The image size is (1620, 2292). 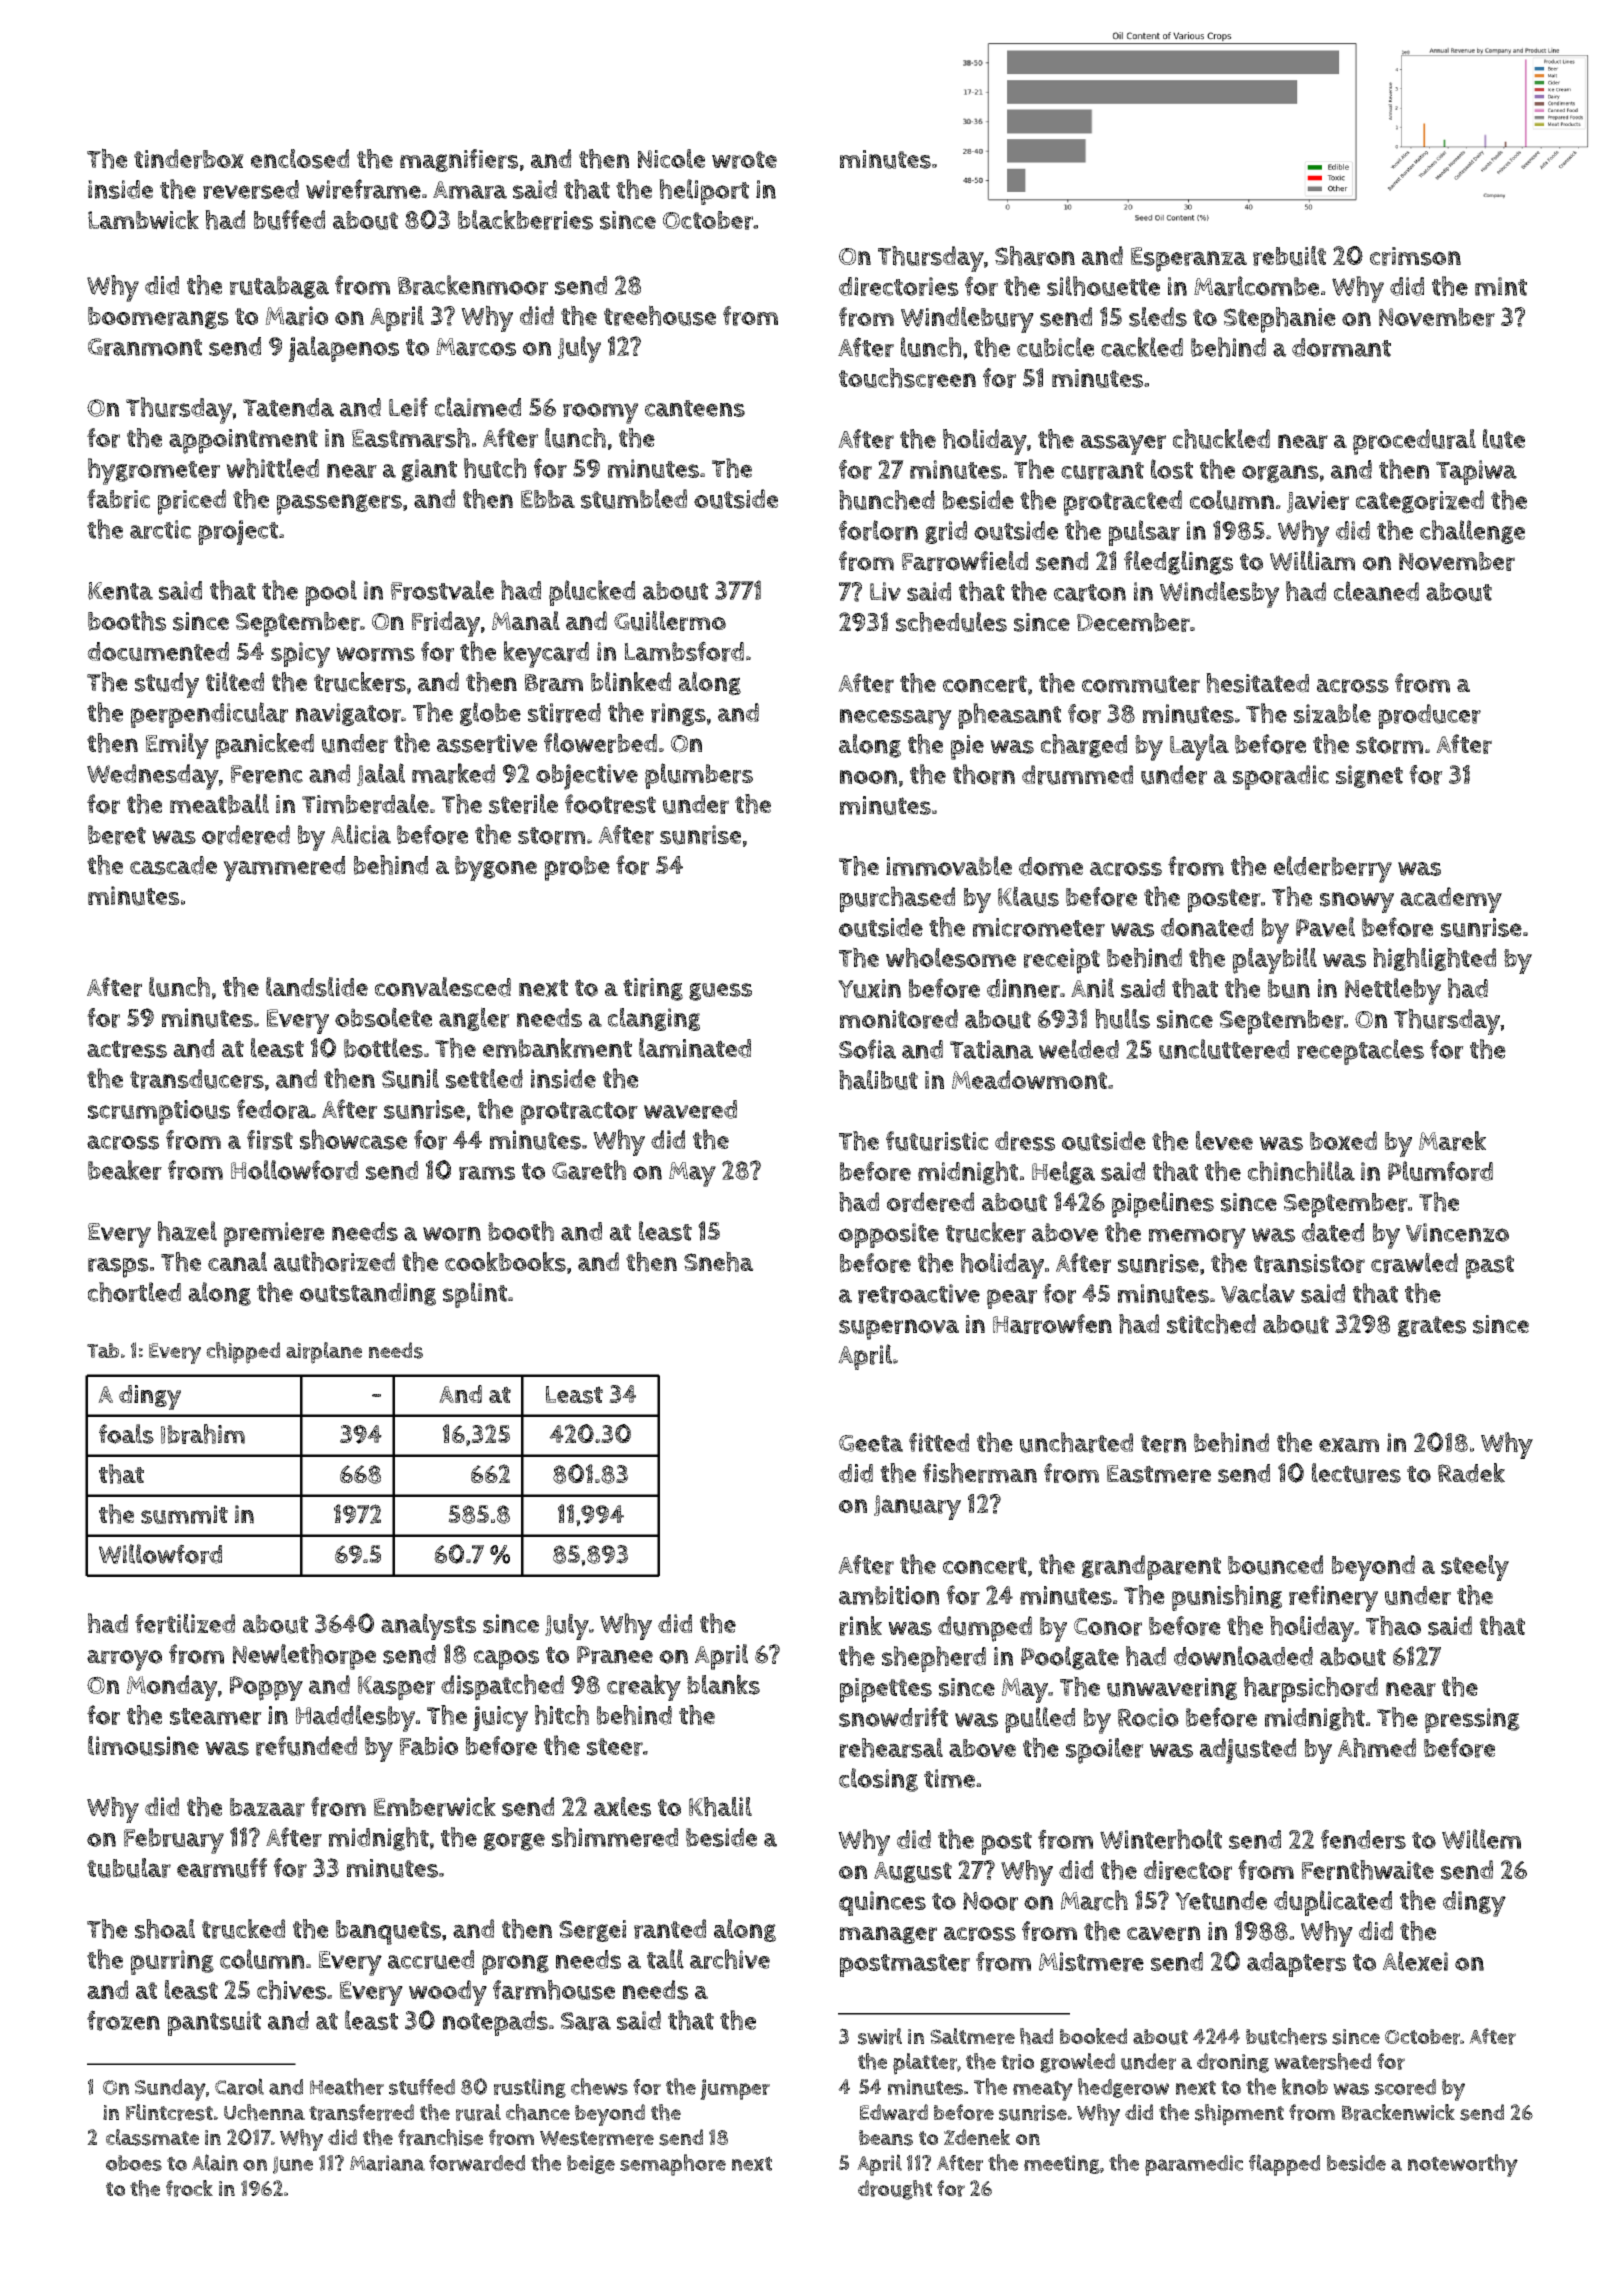 What do you see at coordinates (1325, 927) in the document?
I see `Pavel` at bounding box center [1325, 927].
